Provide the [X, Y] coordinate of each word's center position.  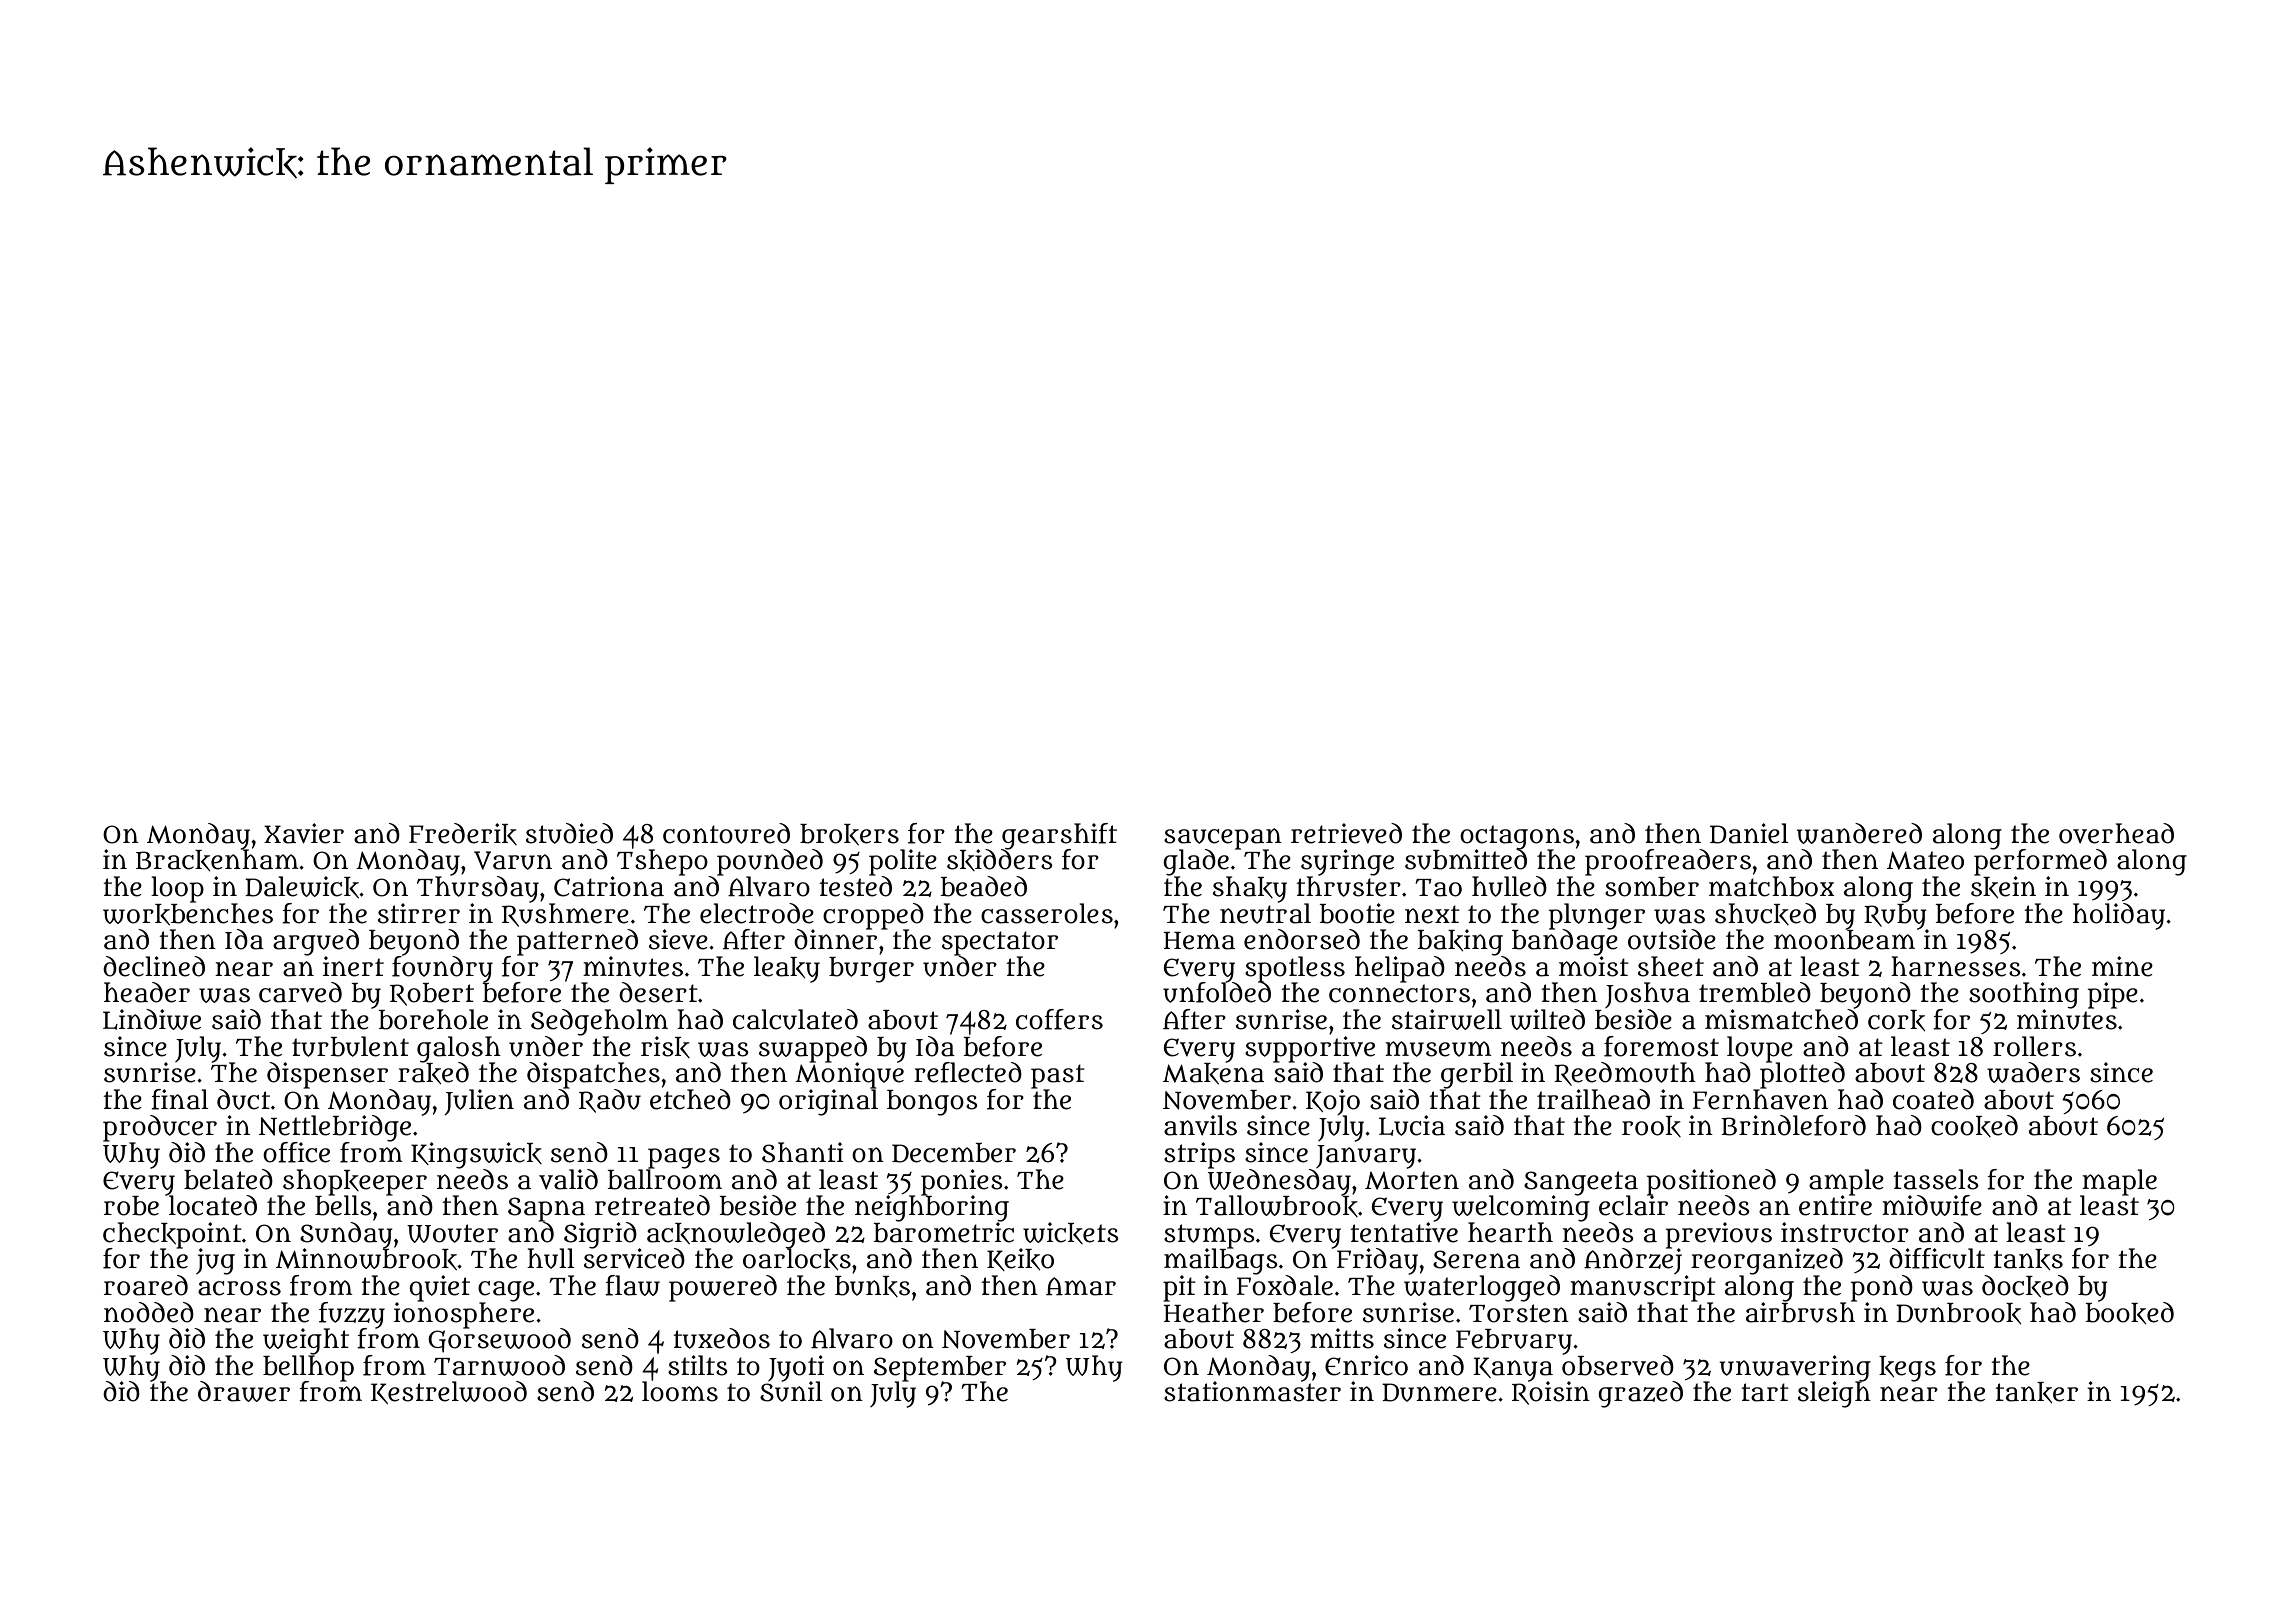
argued [316, 942]
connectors [1399, 993]
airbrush [1800, 1312]
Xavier [304, 833]
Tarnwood [499, 1365]
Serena [1476, 1259]
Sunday [346, 1235]
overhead [2116, 833]
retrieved [1346, 833]
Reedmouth [1625, 1074]
